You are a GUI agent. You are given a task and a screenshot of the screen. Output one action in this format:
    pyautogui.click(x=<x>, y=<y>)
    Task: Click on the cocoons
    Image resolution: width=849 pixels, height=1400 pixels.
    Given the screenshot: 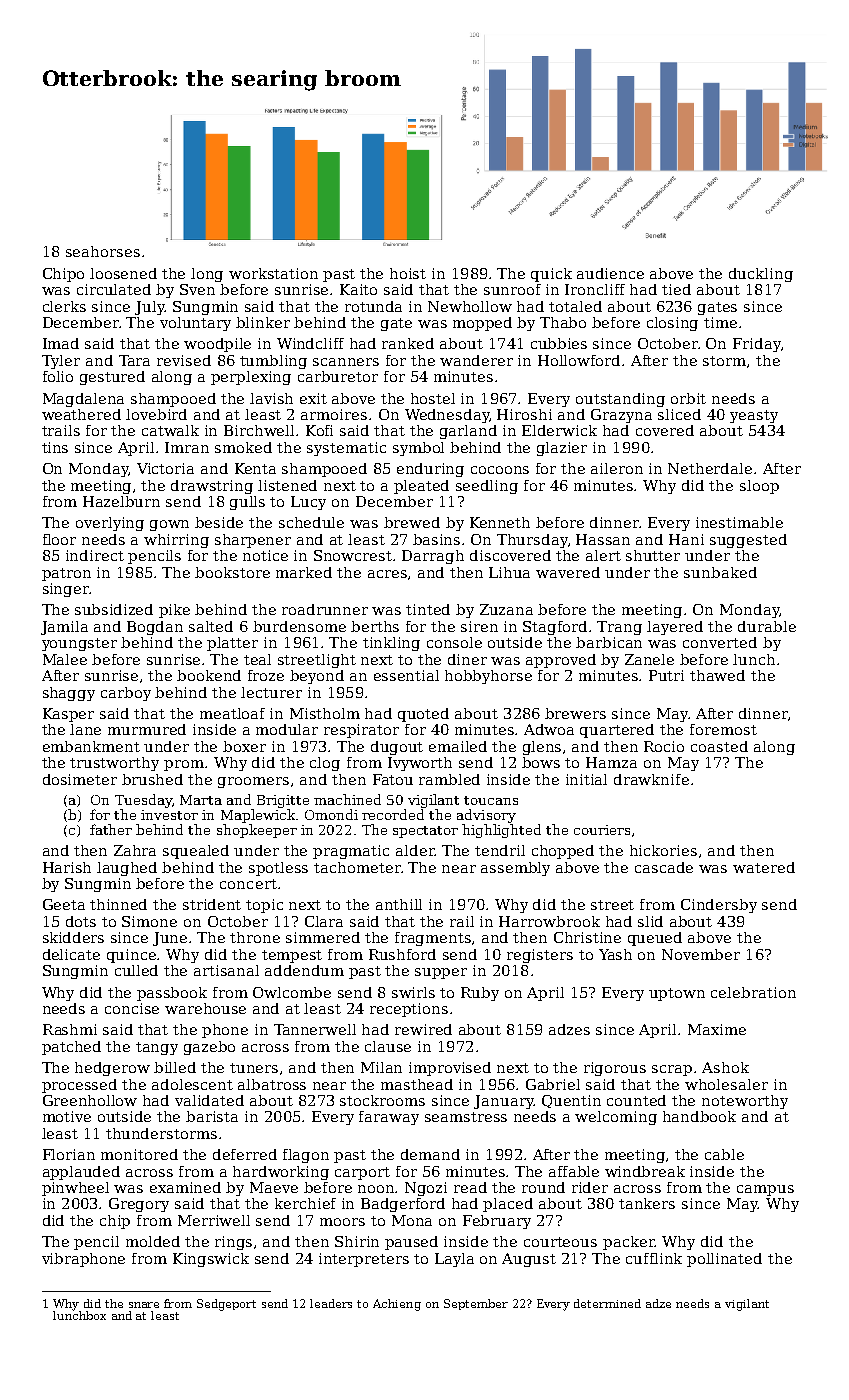 What is the action you would take?
    pyautogui.click(x=500, y=470)
